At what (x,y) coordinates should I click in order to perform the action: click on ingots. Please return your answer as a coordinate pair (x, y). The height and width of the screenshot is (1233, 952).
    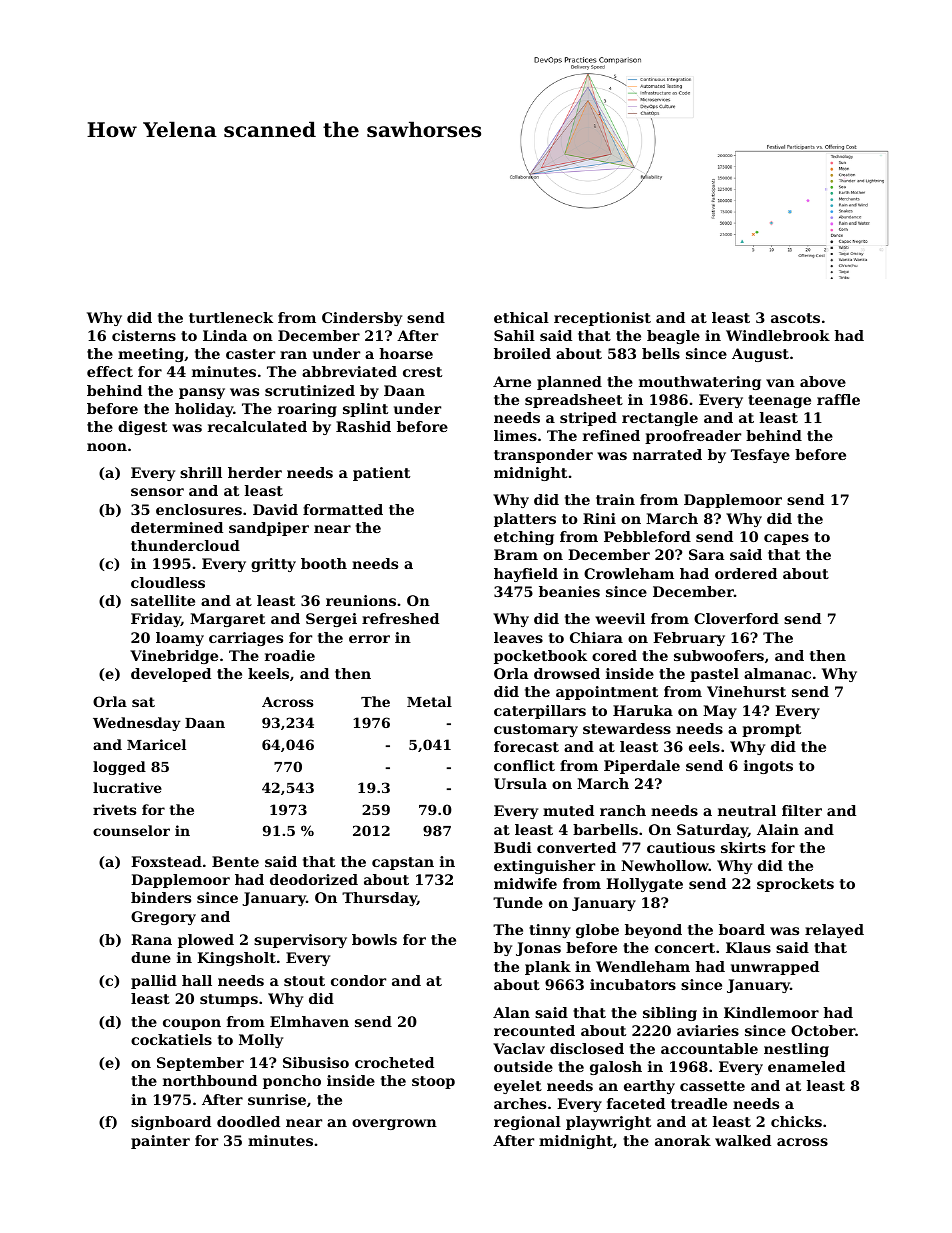
    Looking at the image, I should click on (768, 767).
